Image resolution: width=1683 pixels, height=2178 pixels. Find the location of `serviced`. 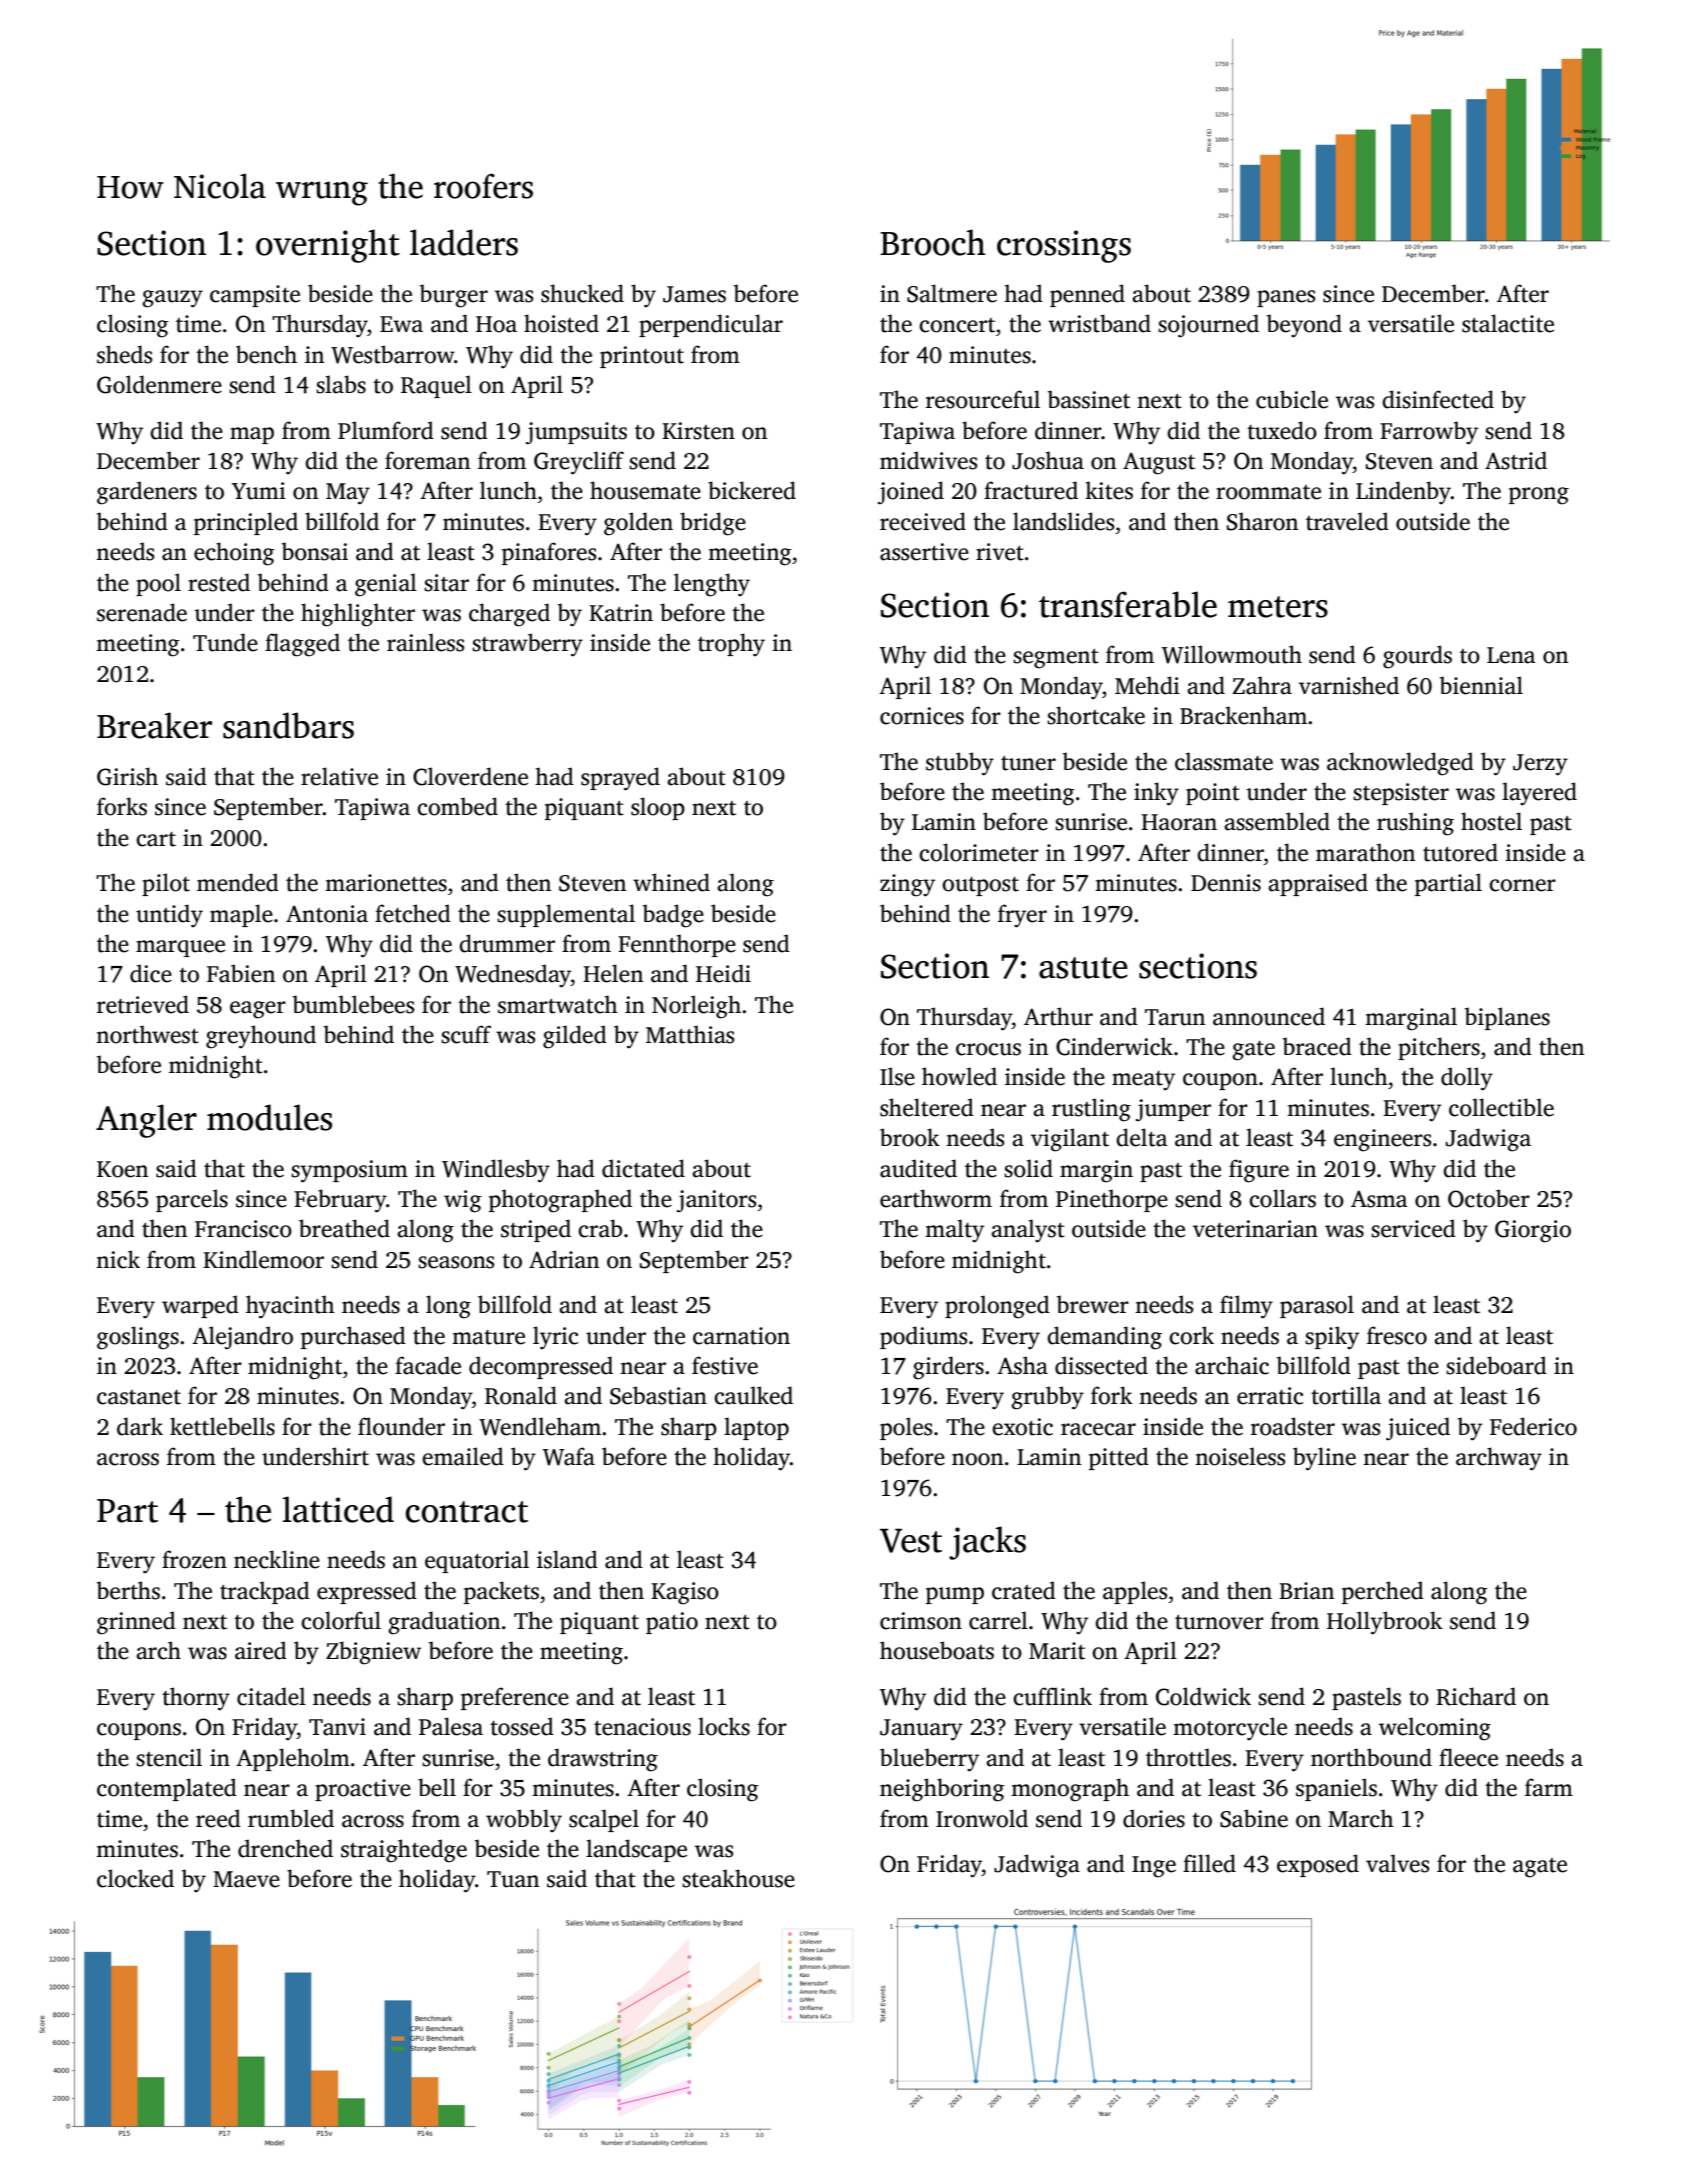

serviced is located at coordinates (1413, 1228).
